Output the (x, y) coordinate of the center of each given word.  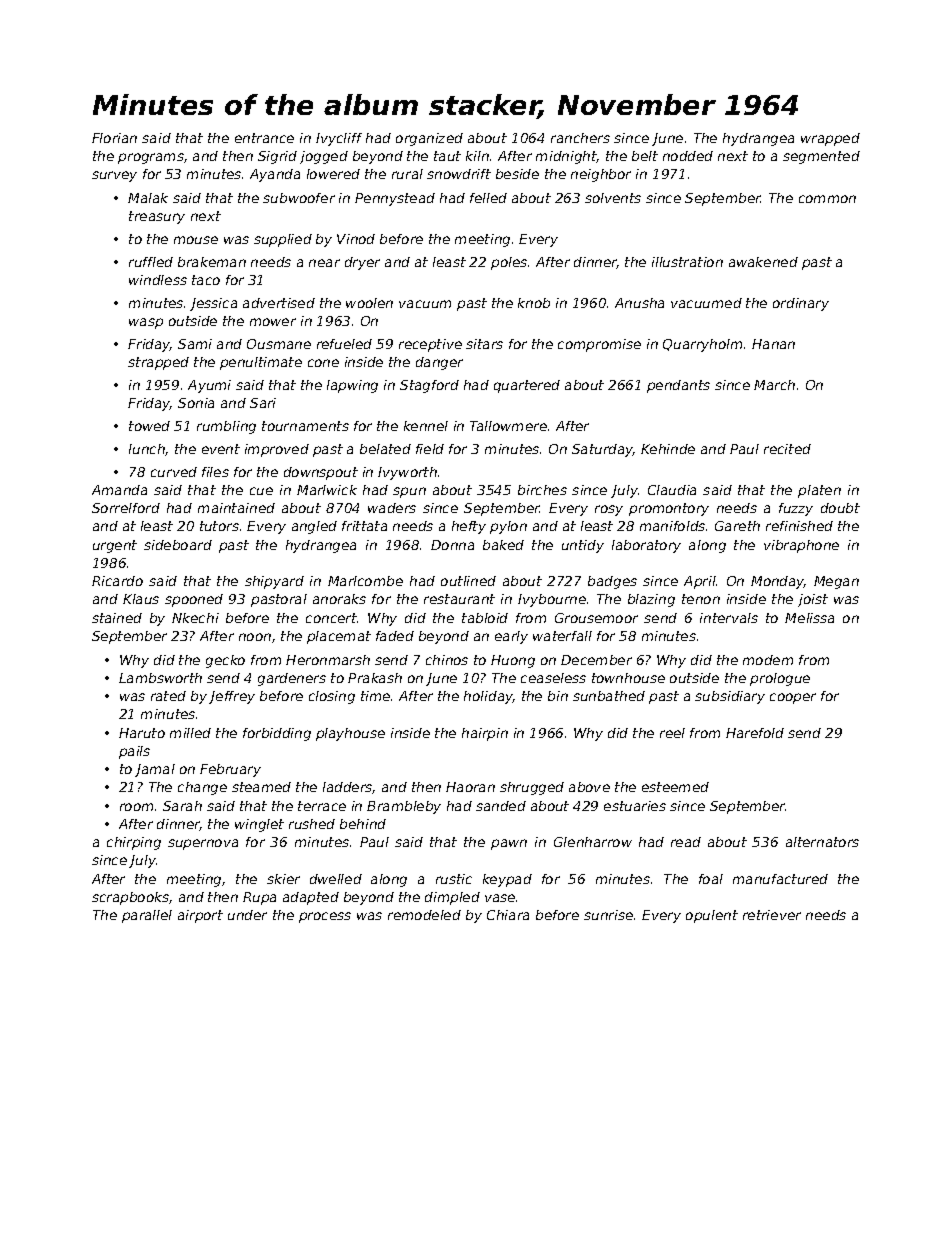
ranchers (580, 138)
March (774, 385)
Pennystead (395, 199)
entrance (264, 138)
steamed (261, 787)
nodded (688, 156)
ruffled (151, 262)
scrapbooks (130, 898)
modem (768, 660)
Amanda (119, 490)
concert (331, 618)
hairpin (485, 734)
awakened (763, 262)
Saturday (602, 450)
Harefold (755, 733)
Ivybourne (552, 600)
